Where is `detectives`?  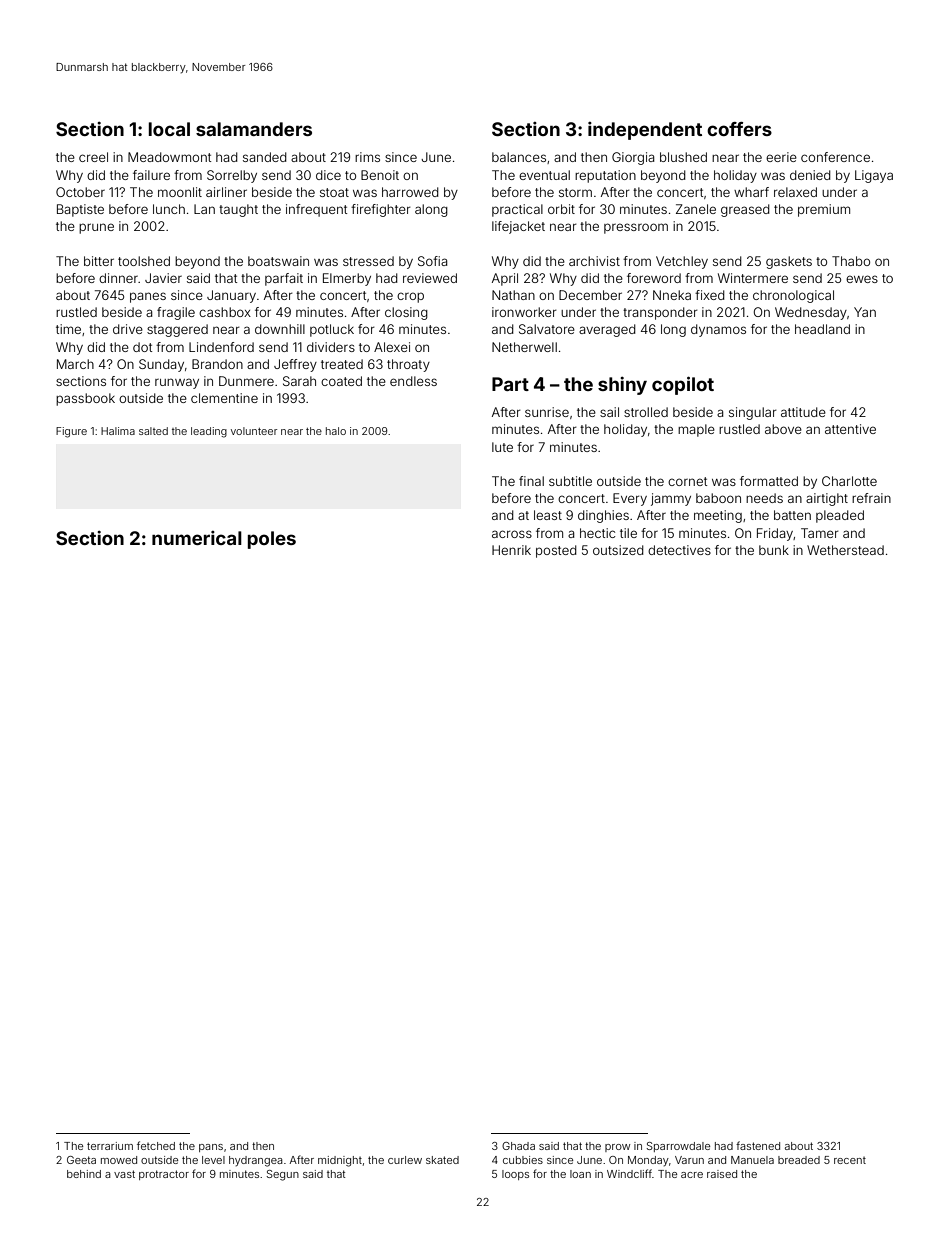
detectives is located at coordinates (679, 550).
